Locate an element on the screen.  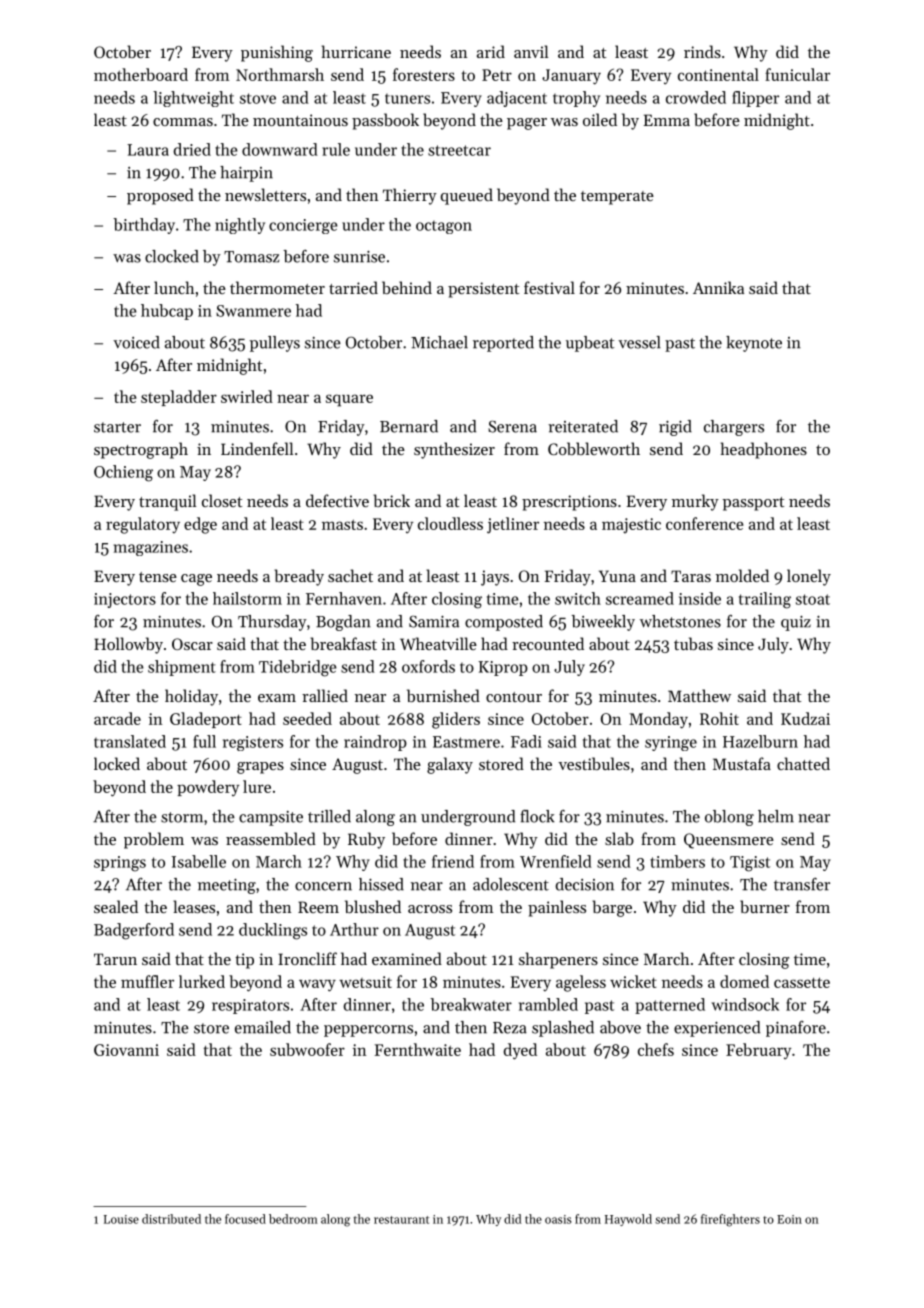
continental is located at coordinates (718, 74).
